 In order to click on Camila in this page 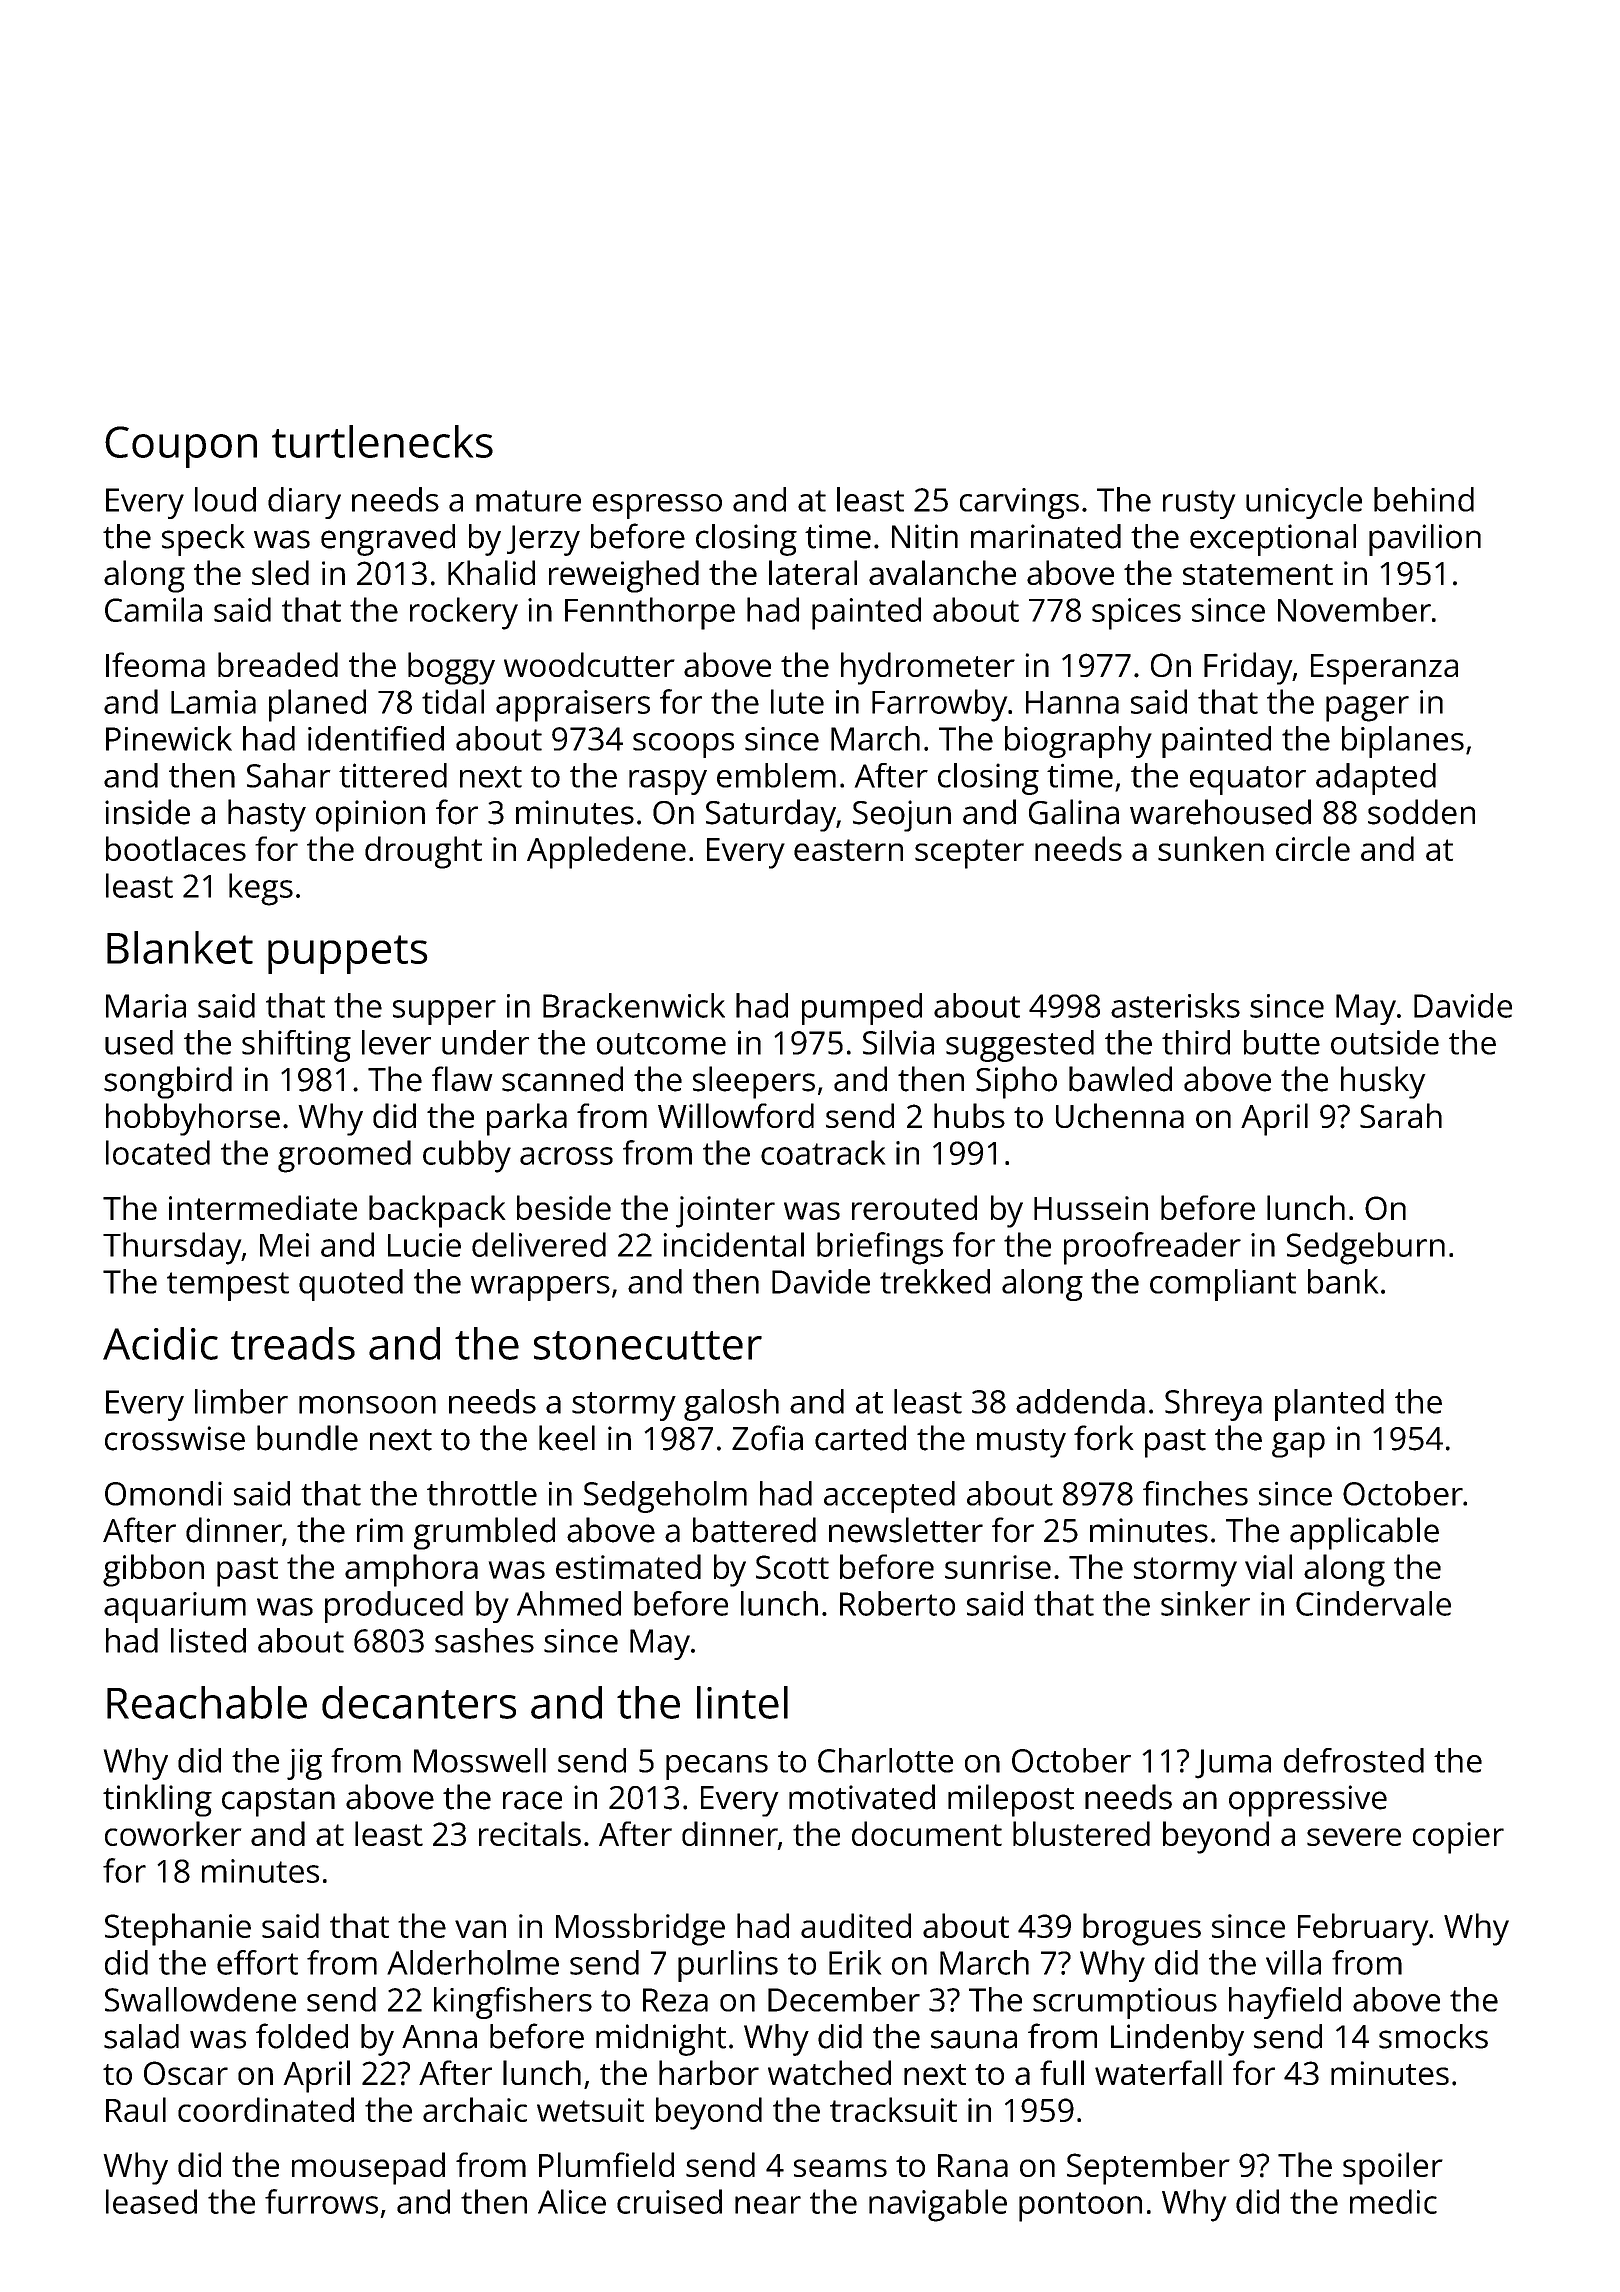, I will do `click(153, 609)`.
